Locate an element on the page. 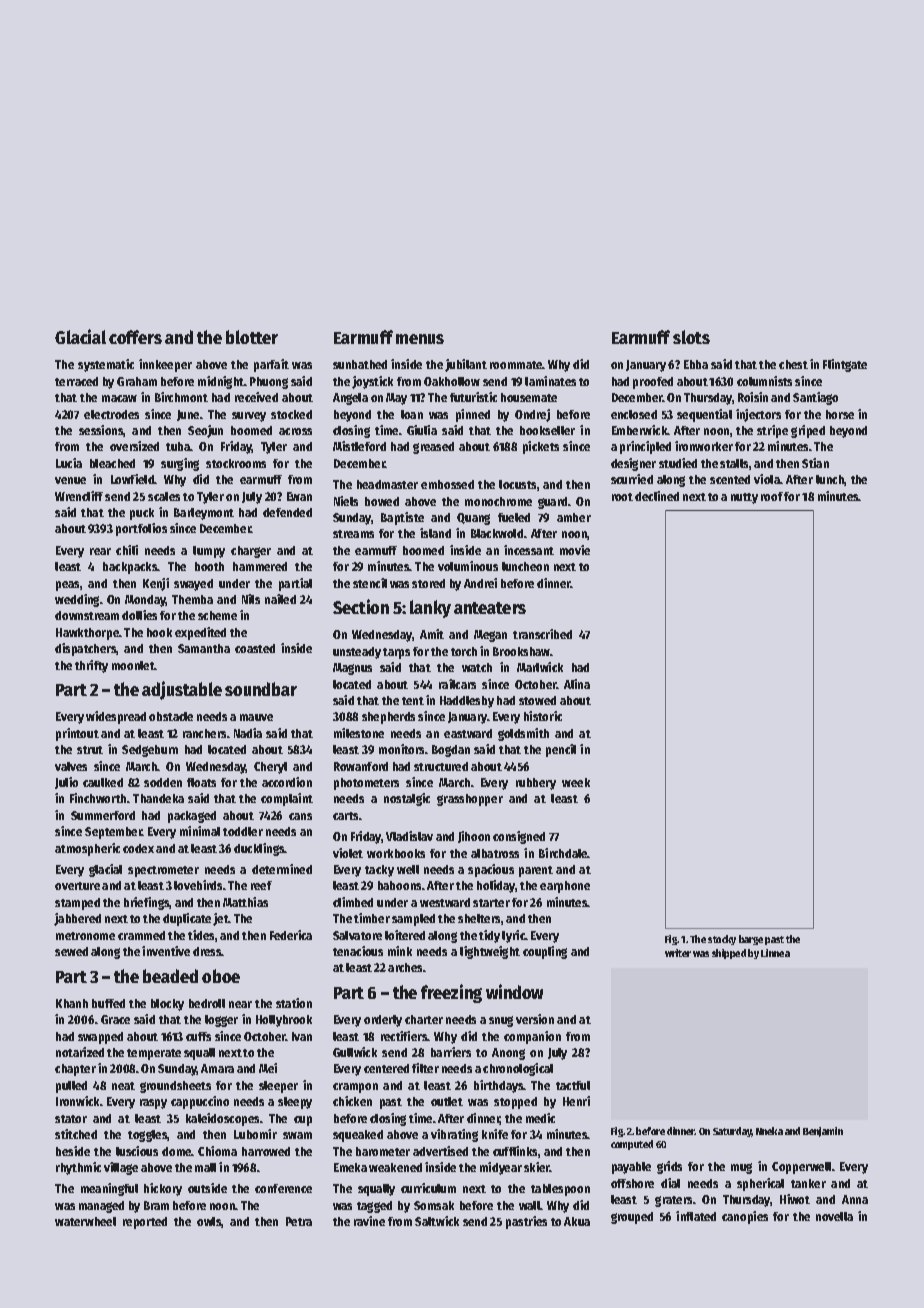 The width and height of the page is (924, 1308). owls is located at coordinates (209, 1222).
